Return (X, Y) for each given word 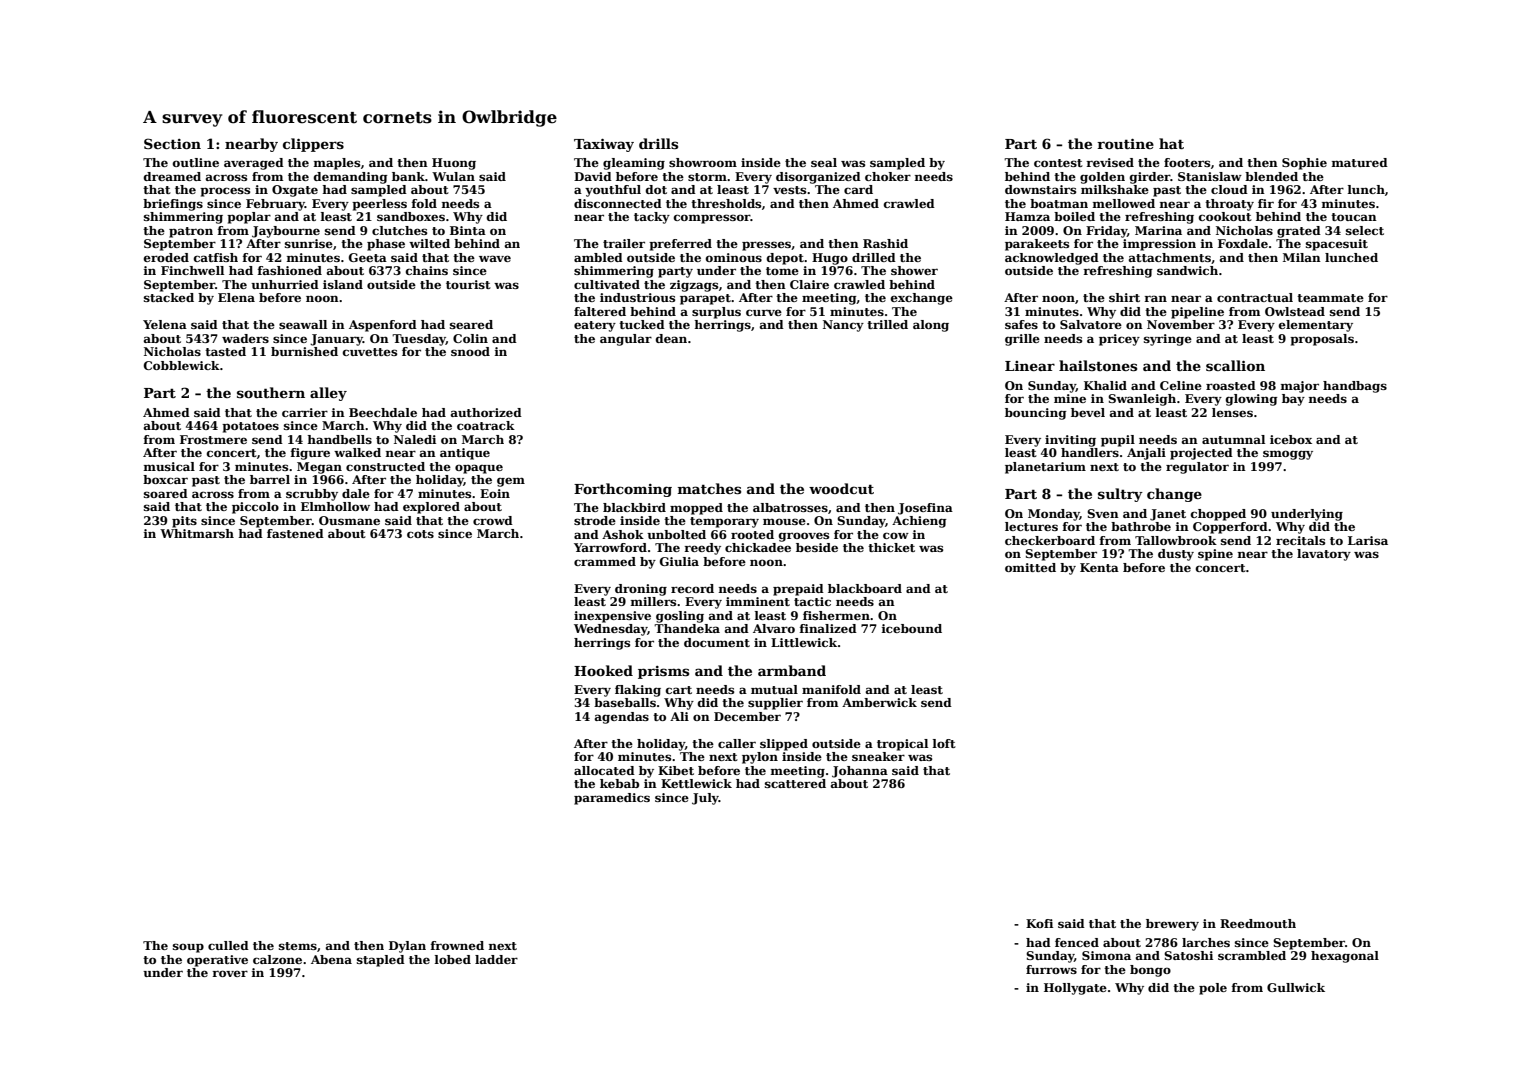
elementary (1316, 326)
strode (595, 520)
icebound (912, 628)
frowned (457, 945)
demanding (351, 178)
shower (914, 270)
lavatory (1324, 555)
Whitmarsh (197, 533)
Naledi (415, 439)
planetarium (1045, 468)
